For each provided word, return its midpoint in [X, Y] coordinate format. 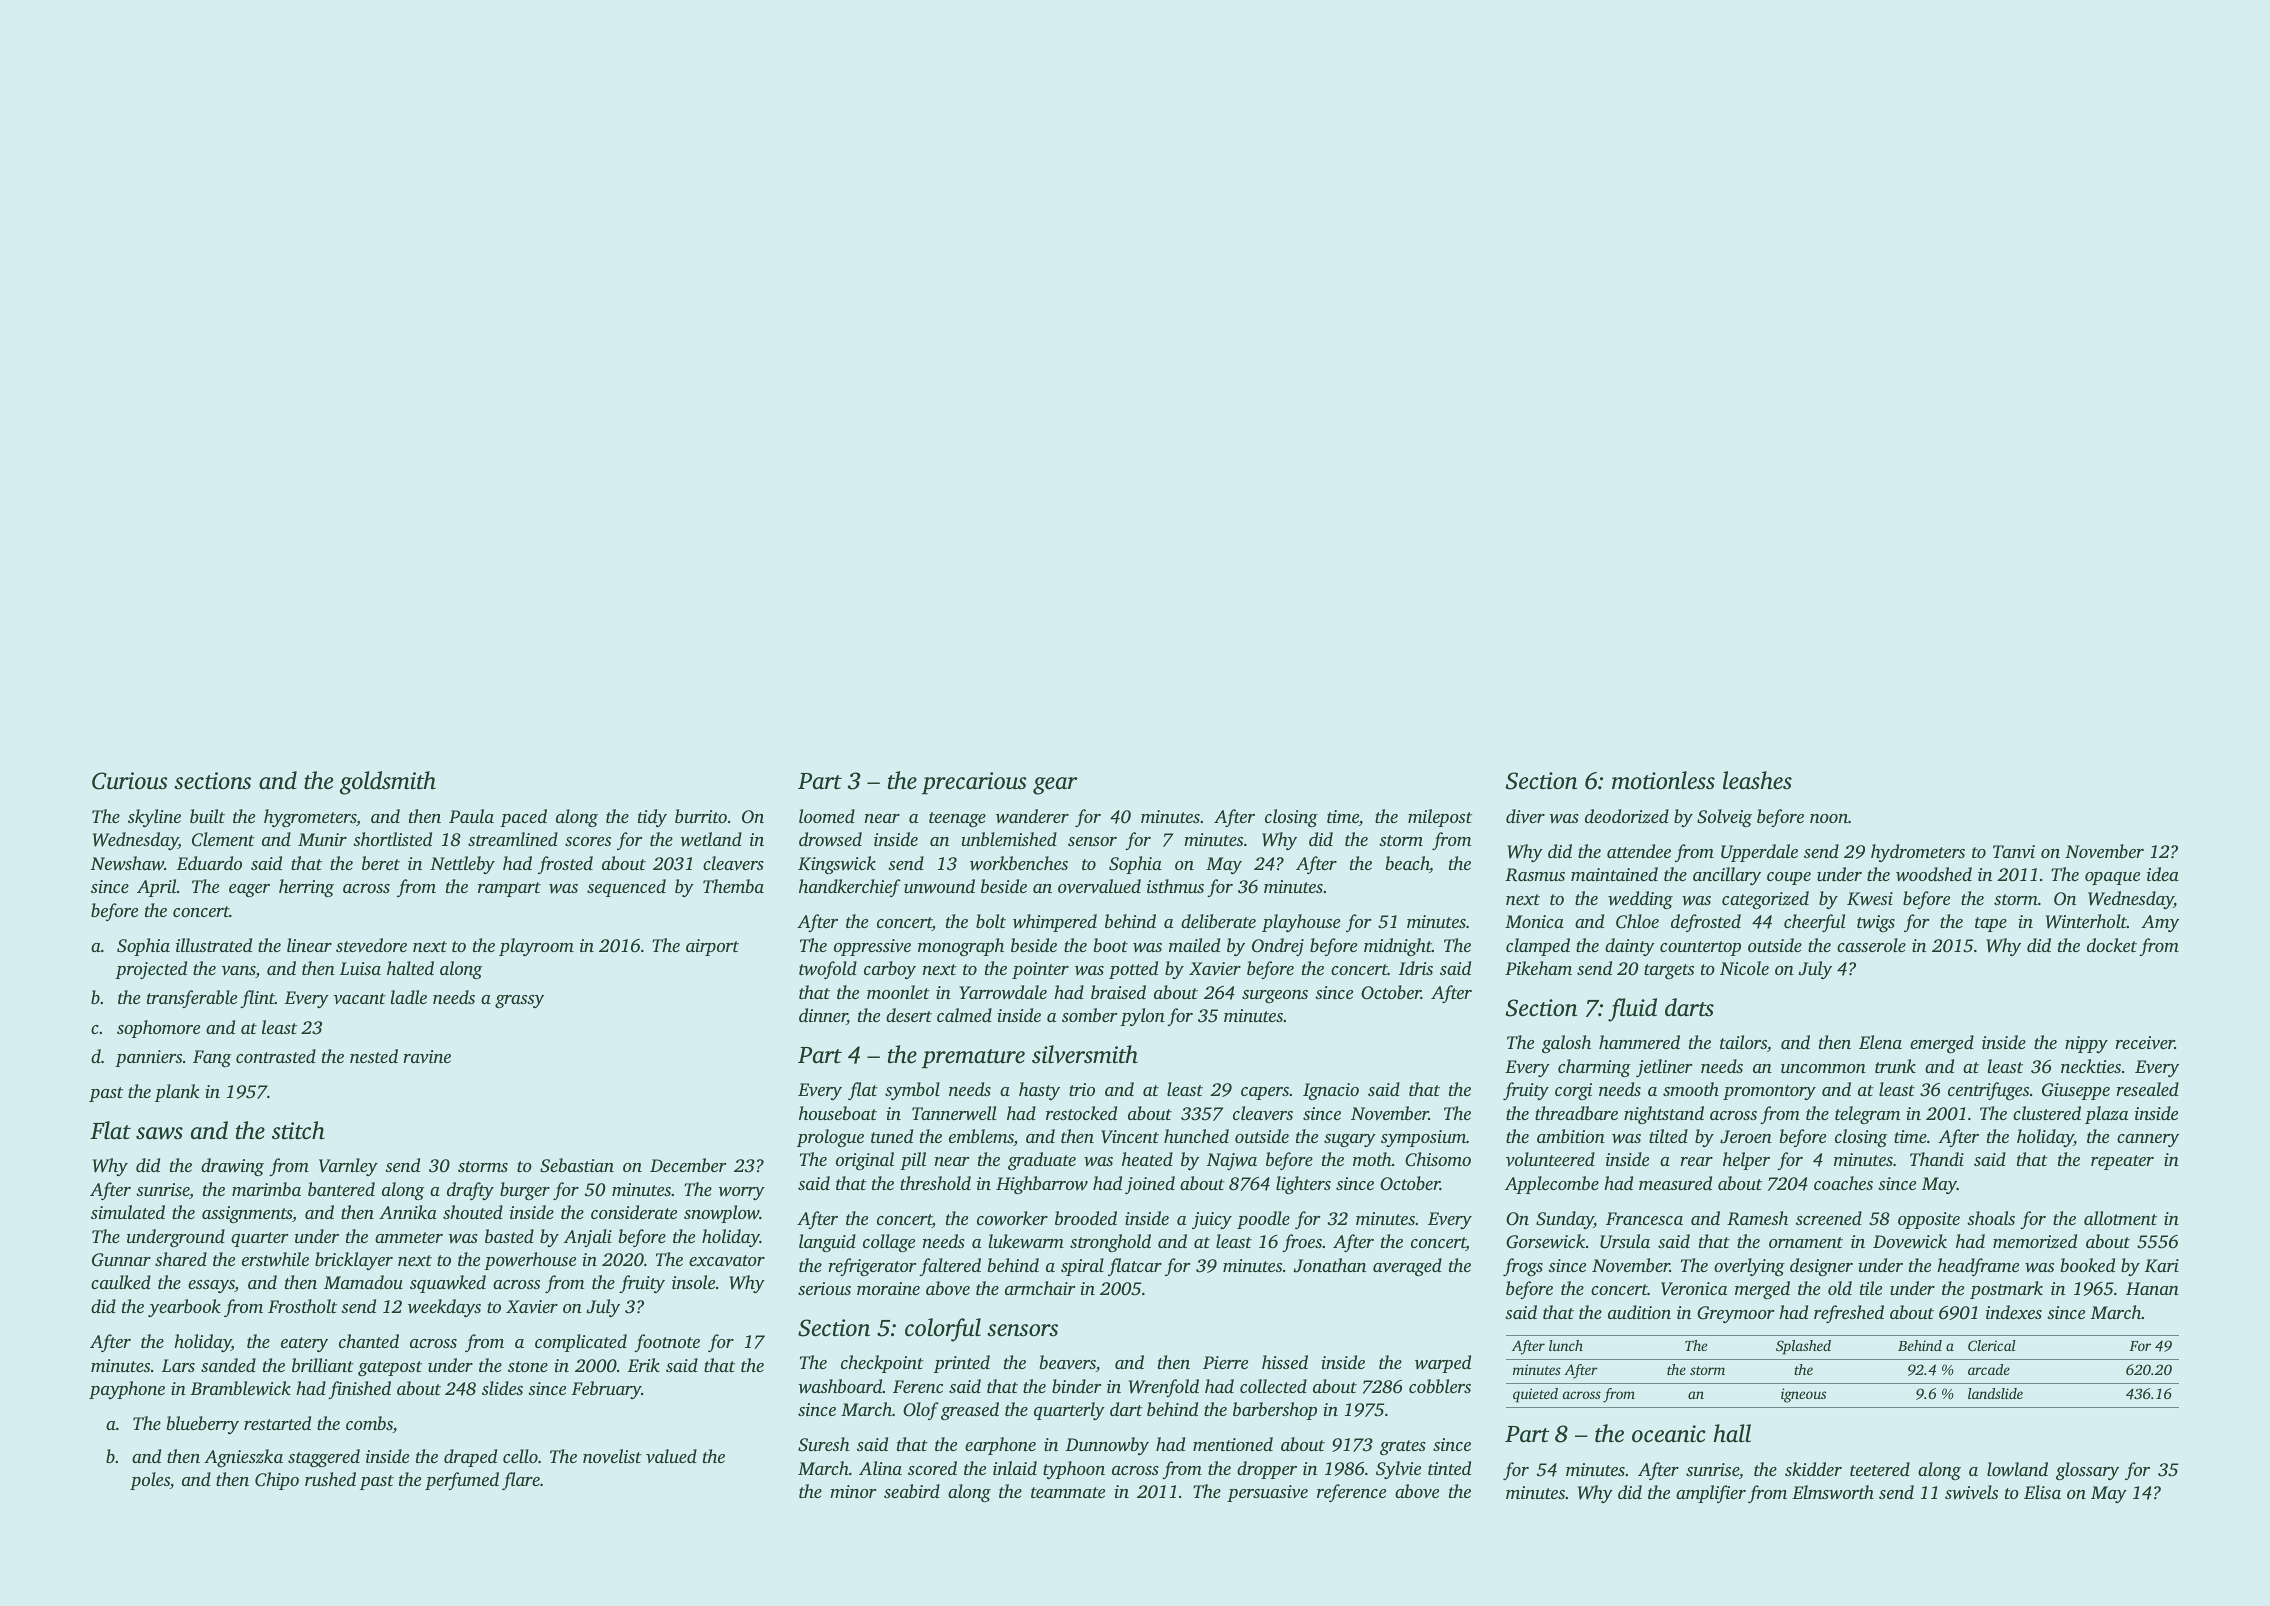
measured [1675, 1183]
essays [211, 1286]
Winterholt [2086, 921]
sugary [1350, 1140]
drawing [232, 1167]
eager [249, 890]
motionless [1663, 780]
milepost [1440, 818]
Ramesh [1757, 1218]
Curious [130, 781]
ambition [1571, 1136]
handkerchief [850, 888]
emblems [981, 1137]
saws [159, 1133]
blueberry [203, 1425]
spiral [1082, 1267]
